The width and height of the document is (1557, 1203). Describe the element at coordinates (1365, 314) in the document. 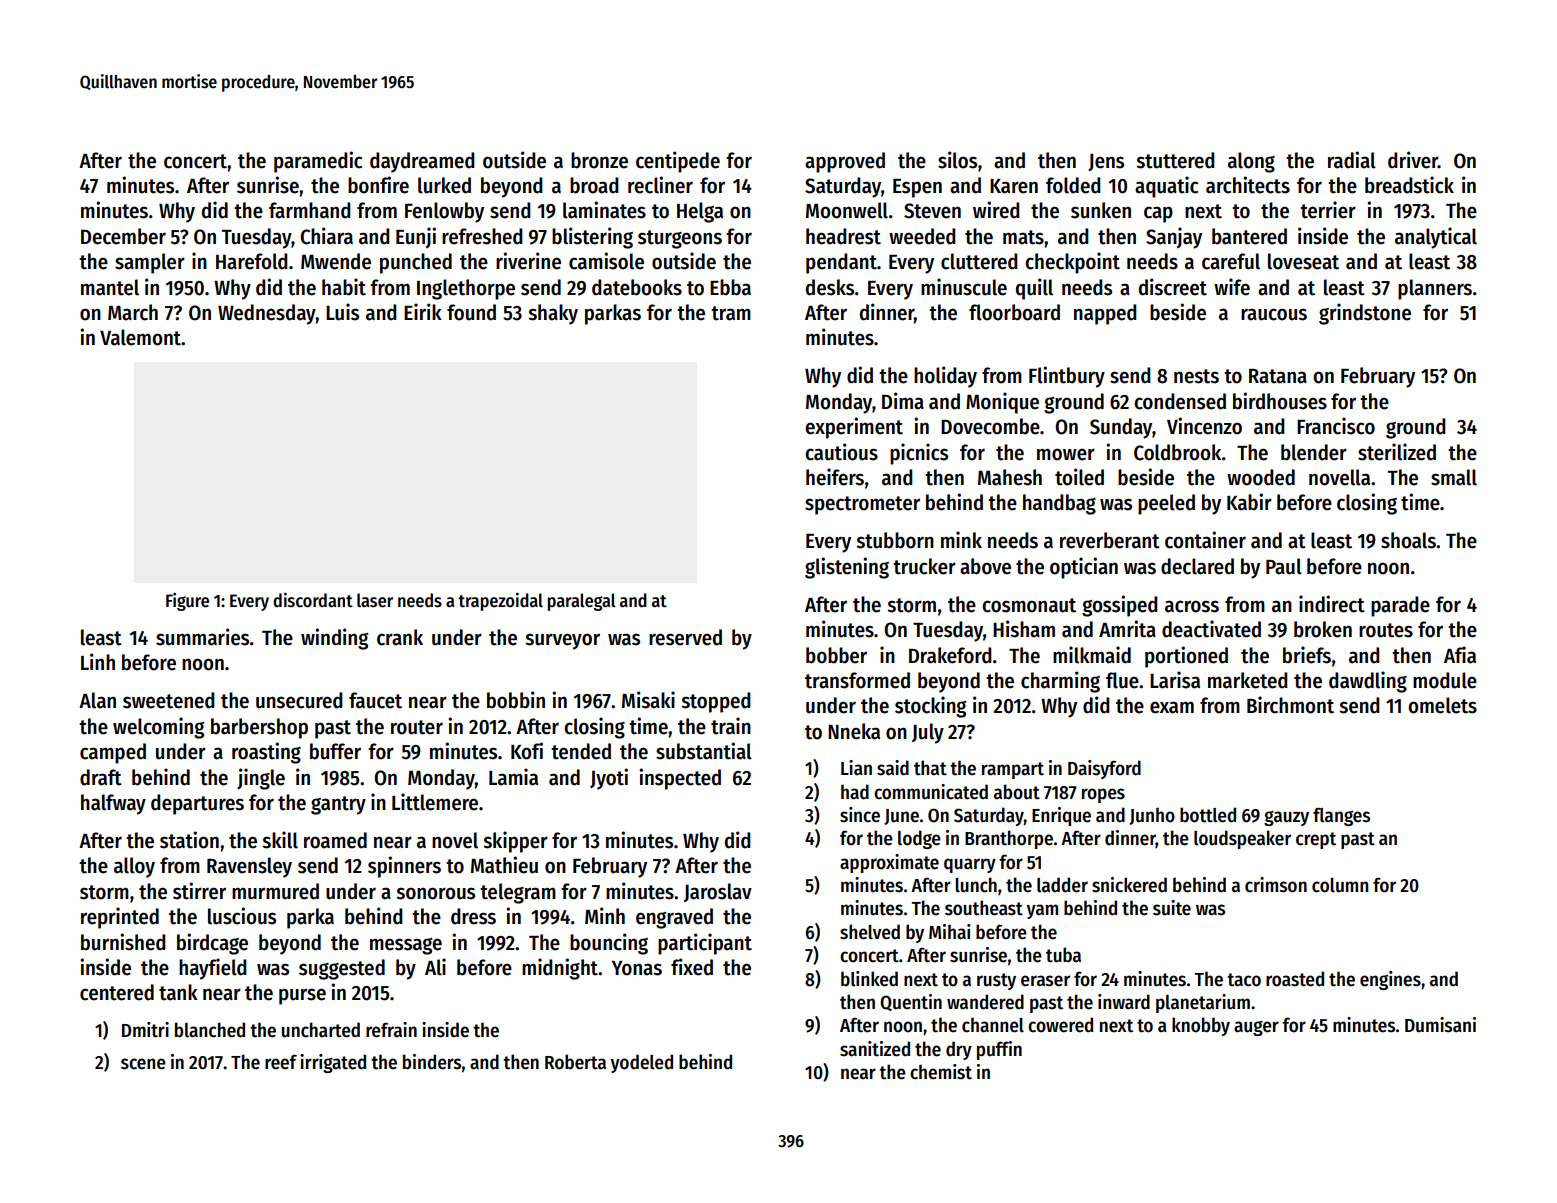

I see `grindstone` at that location.
